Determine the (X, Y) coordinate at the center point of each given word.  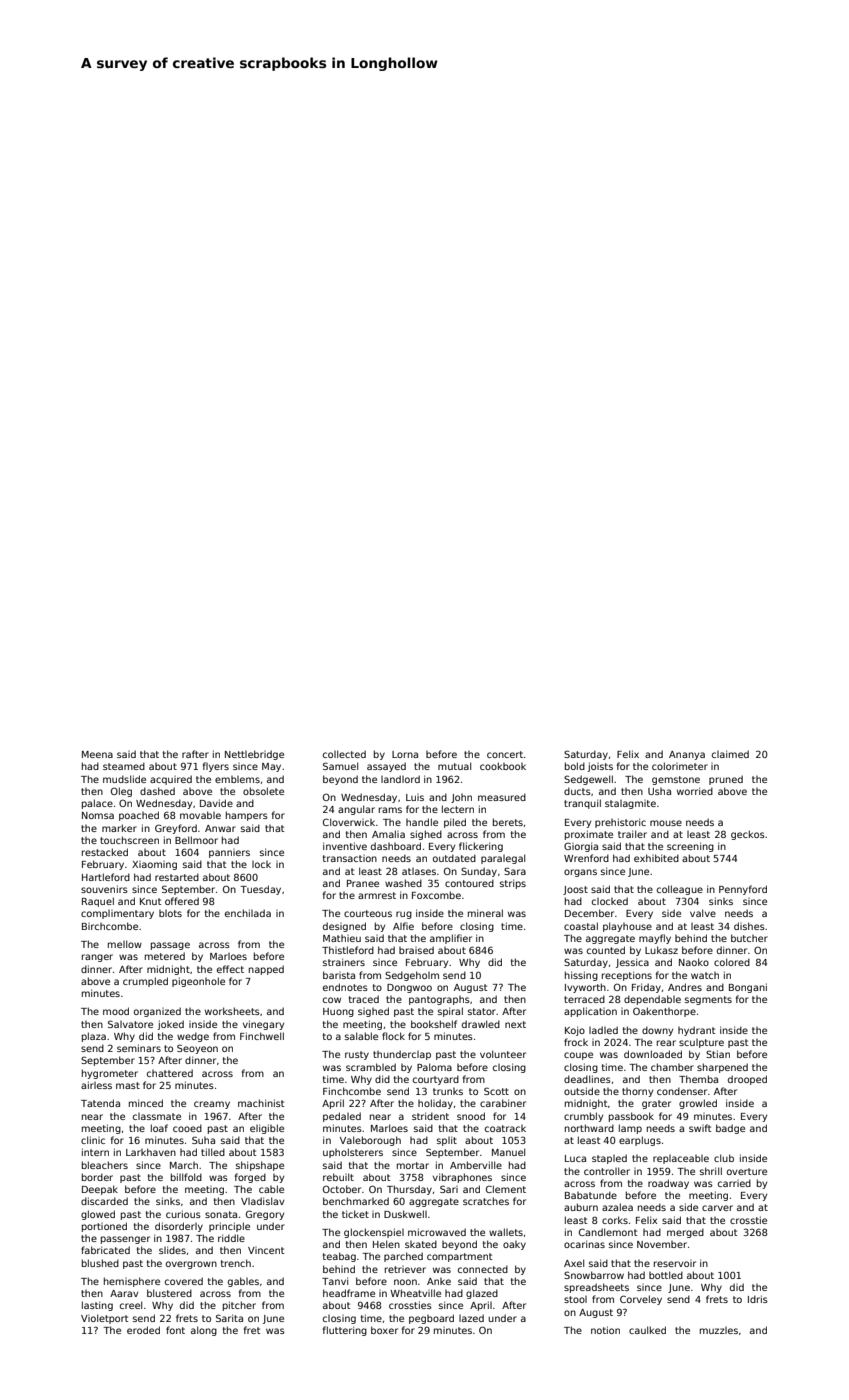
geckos (748, 835)
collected (344, 754)
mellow (125, 944)
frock (576, 1042)
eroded (143, 1330)
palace (97, 804)
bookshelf (434, 1024)
